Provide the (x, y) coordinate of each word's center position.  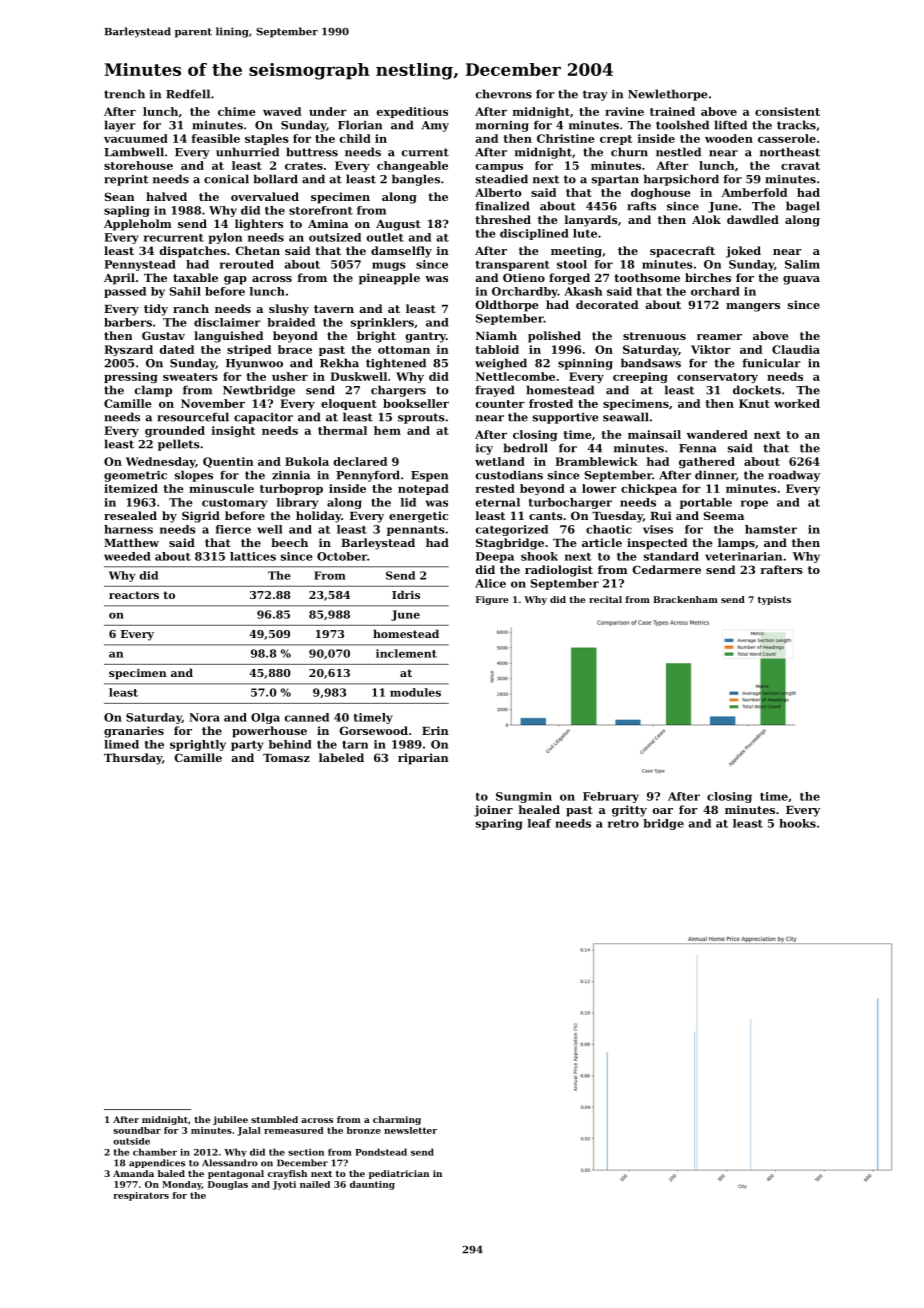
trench (124, 94)
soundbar (137, 1130)
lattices (253, 556)
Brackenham (685, 599)
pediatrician (399, 1174)
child (355, 138)
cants (546, 516)
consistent (787, 111)
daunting (372, 1185)
